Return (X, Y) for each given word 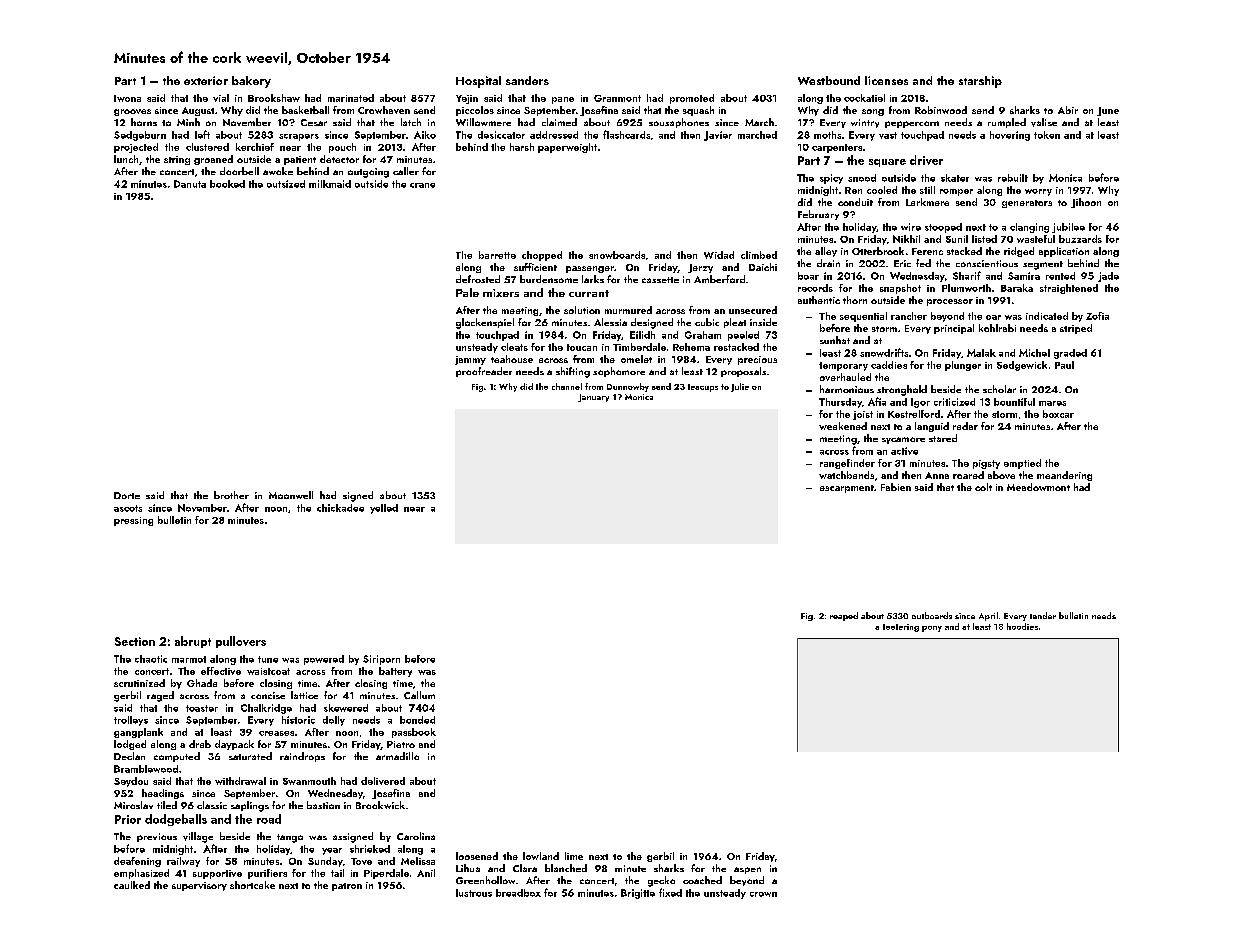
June (1108, 111)
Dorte (127, 495)
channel (567, 386)
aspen (747, 870)
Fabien (896, 487)
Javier (718, 136)
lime (574, 856)
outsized (286, 184)
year (332, 851)
